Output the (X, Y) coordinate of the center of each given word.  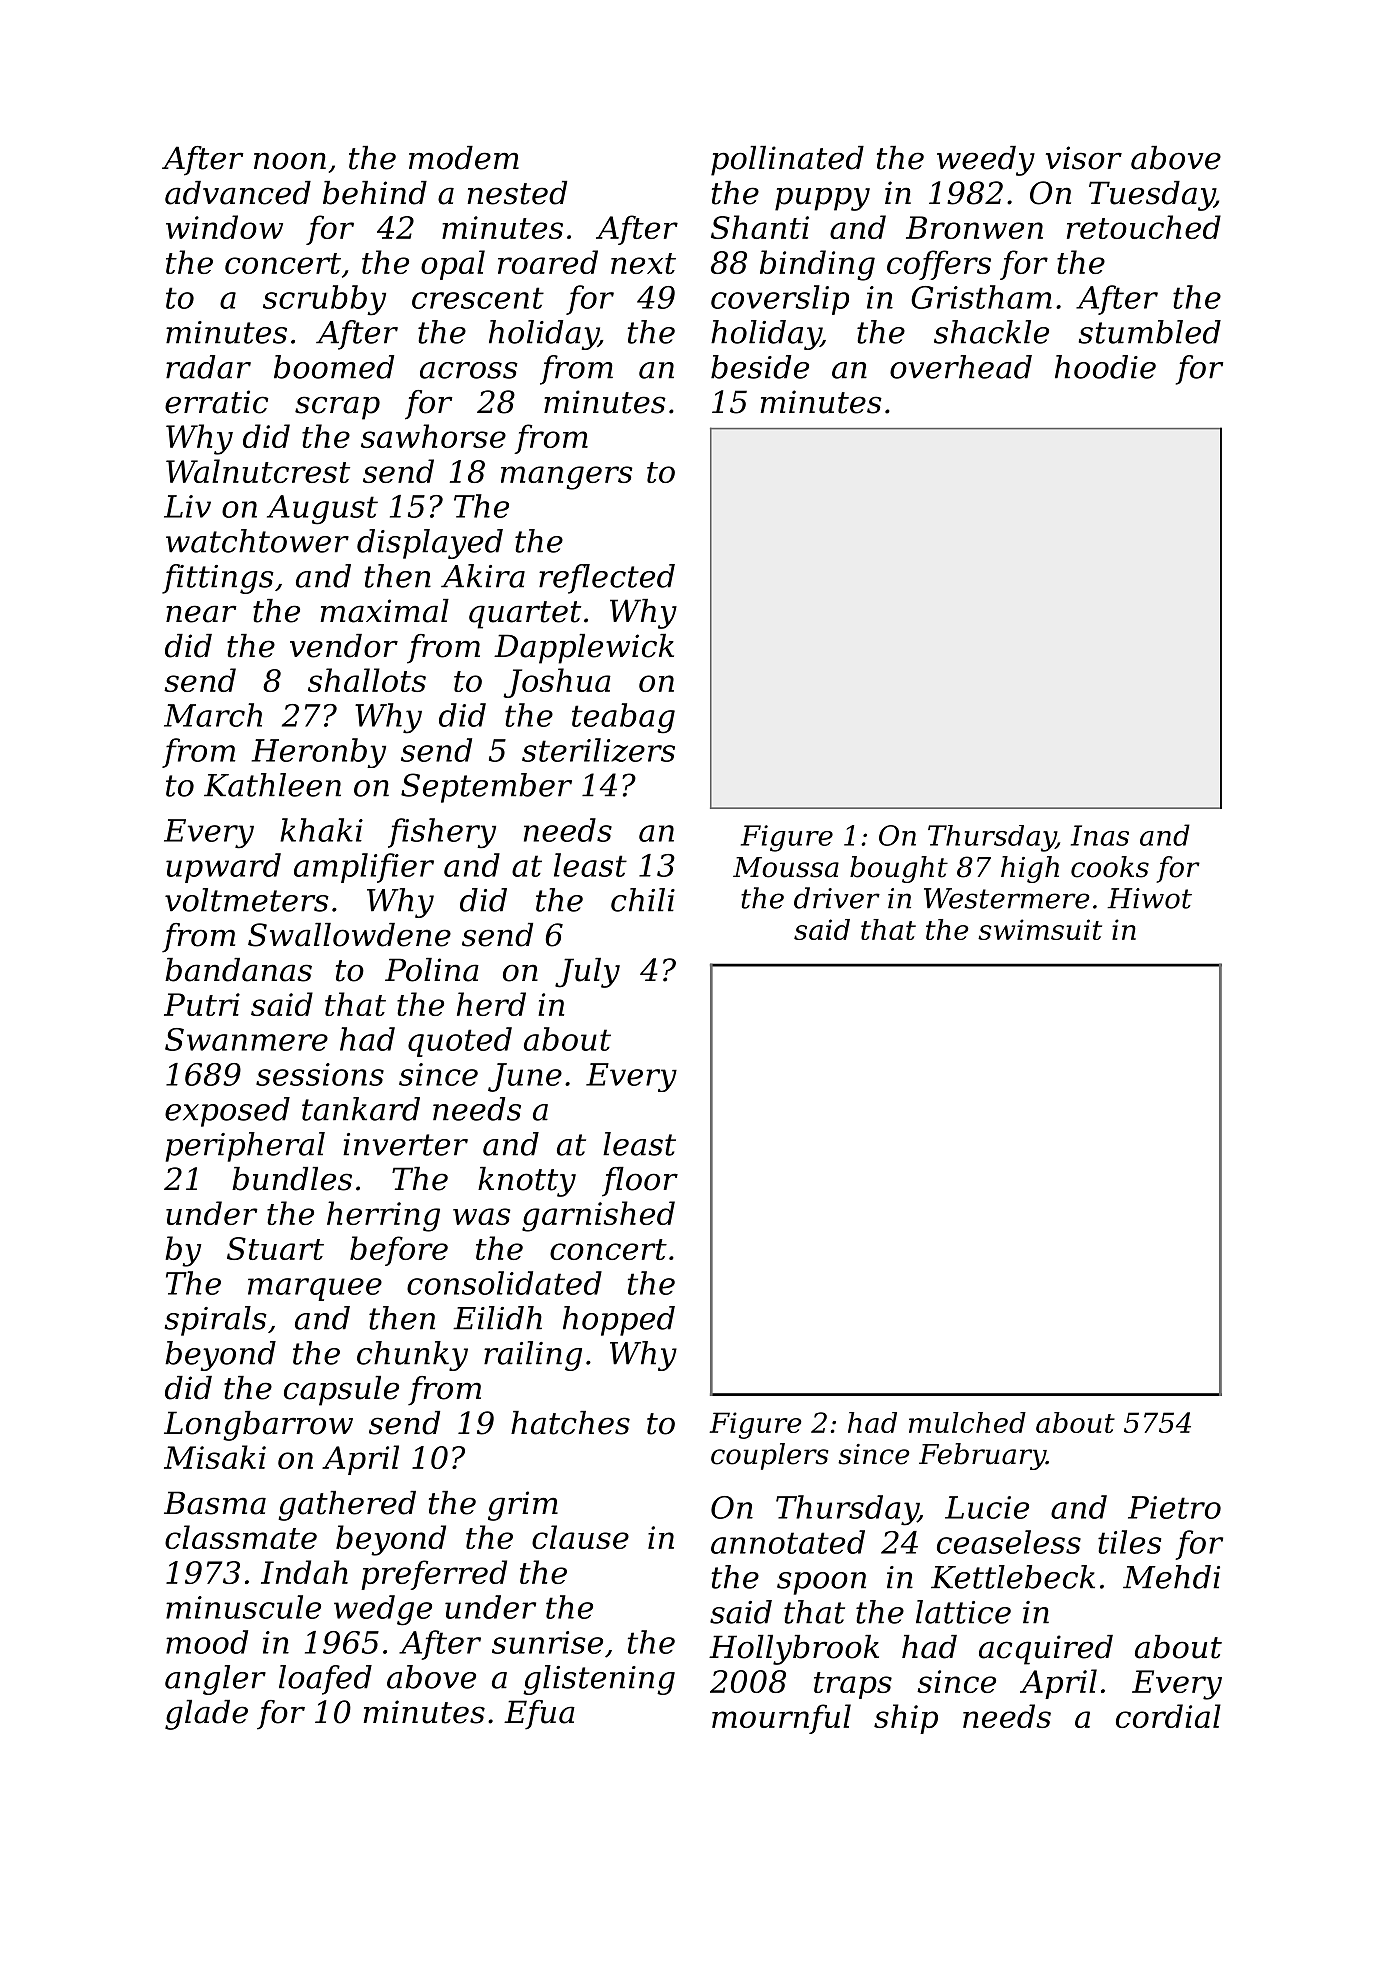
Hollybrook (794, 1650)
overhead (961, 367)
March (213, 715)
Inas (1100, 835)
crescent (478, 298)
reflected (607, 579)
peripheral (245, 1147)
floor (640, 1182)
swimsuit (1040, 929)
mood (207, 1642)
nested (517, 193)
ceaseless (1009, 1542)
